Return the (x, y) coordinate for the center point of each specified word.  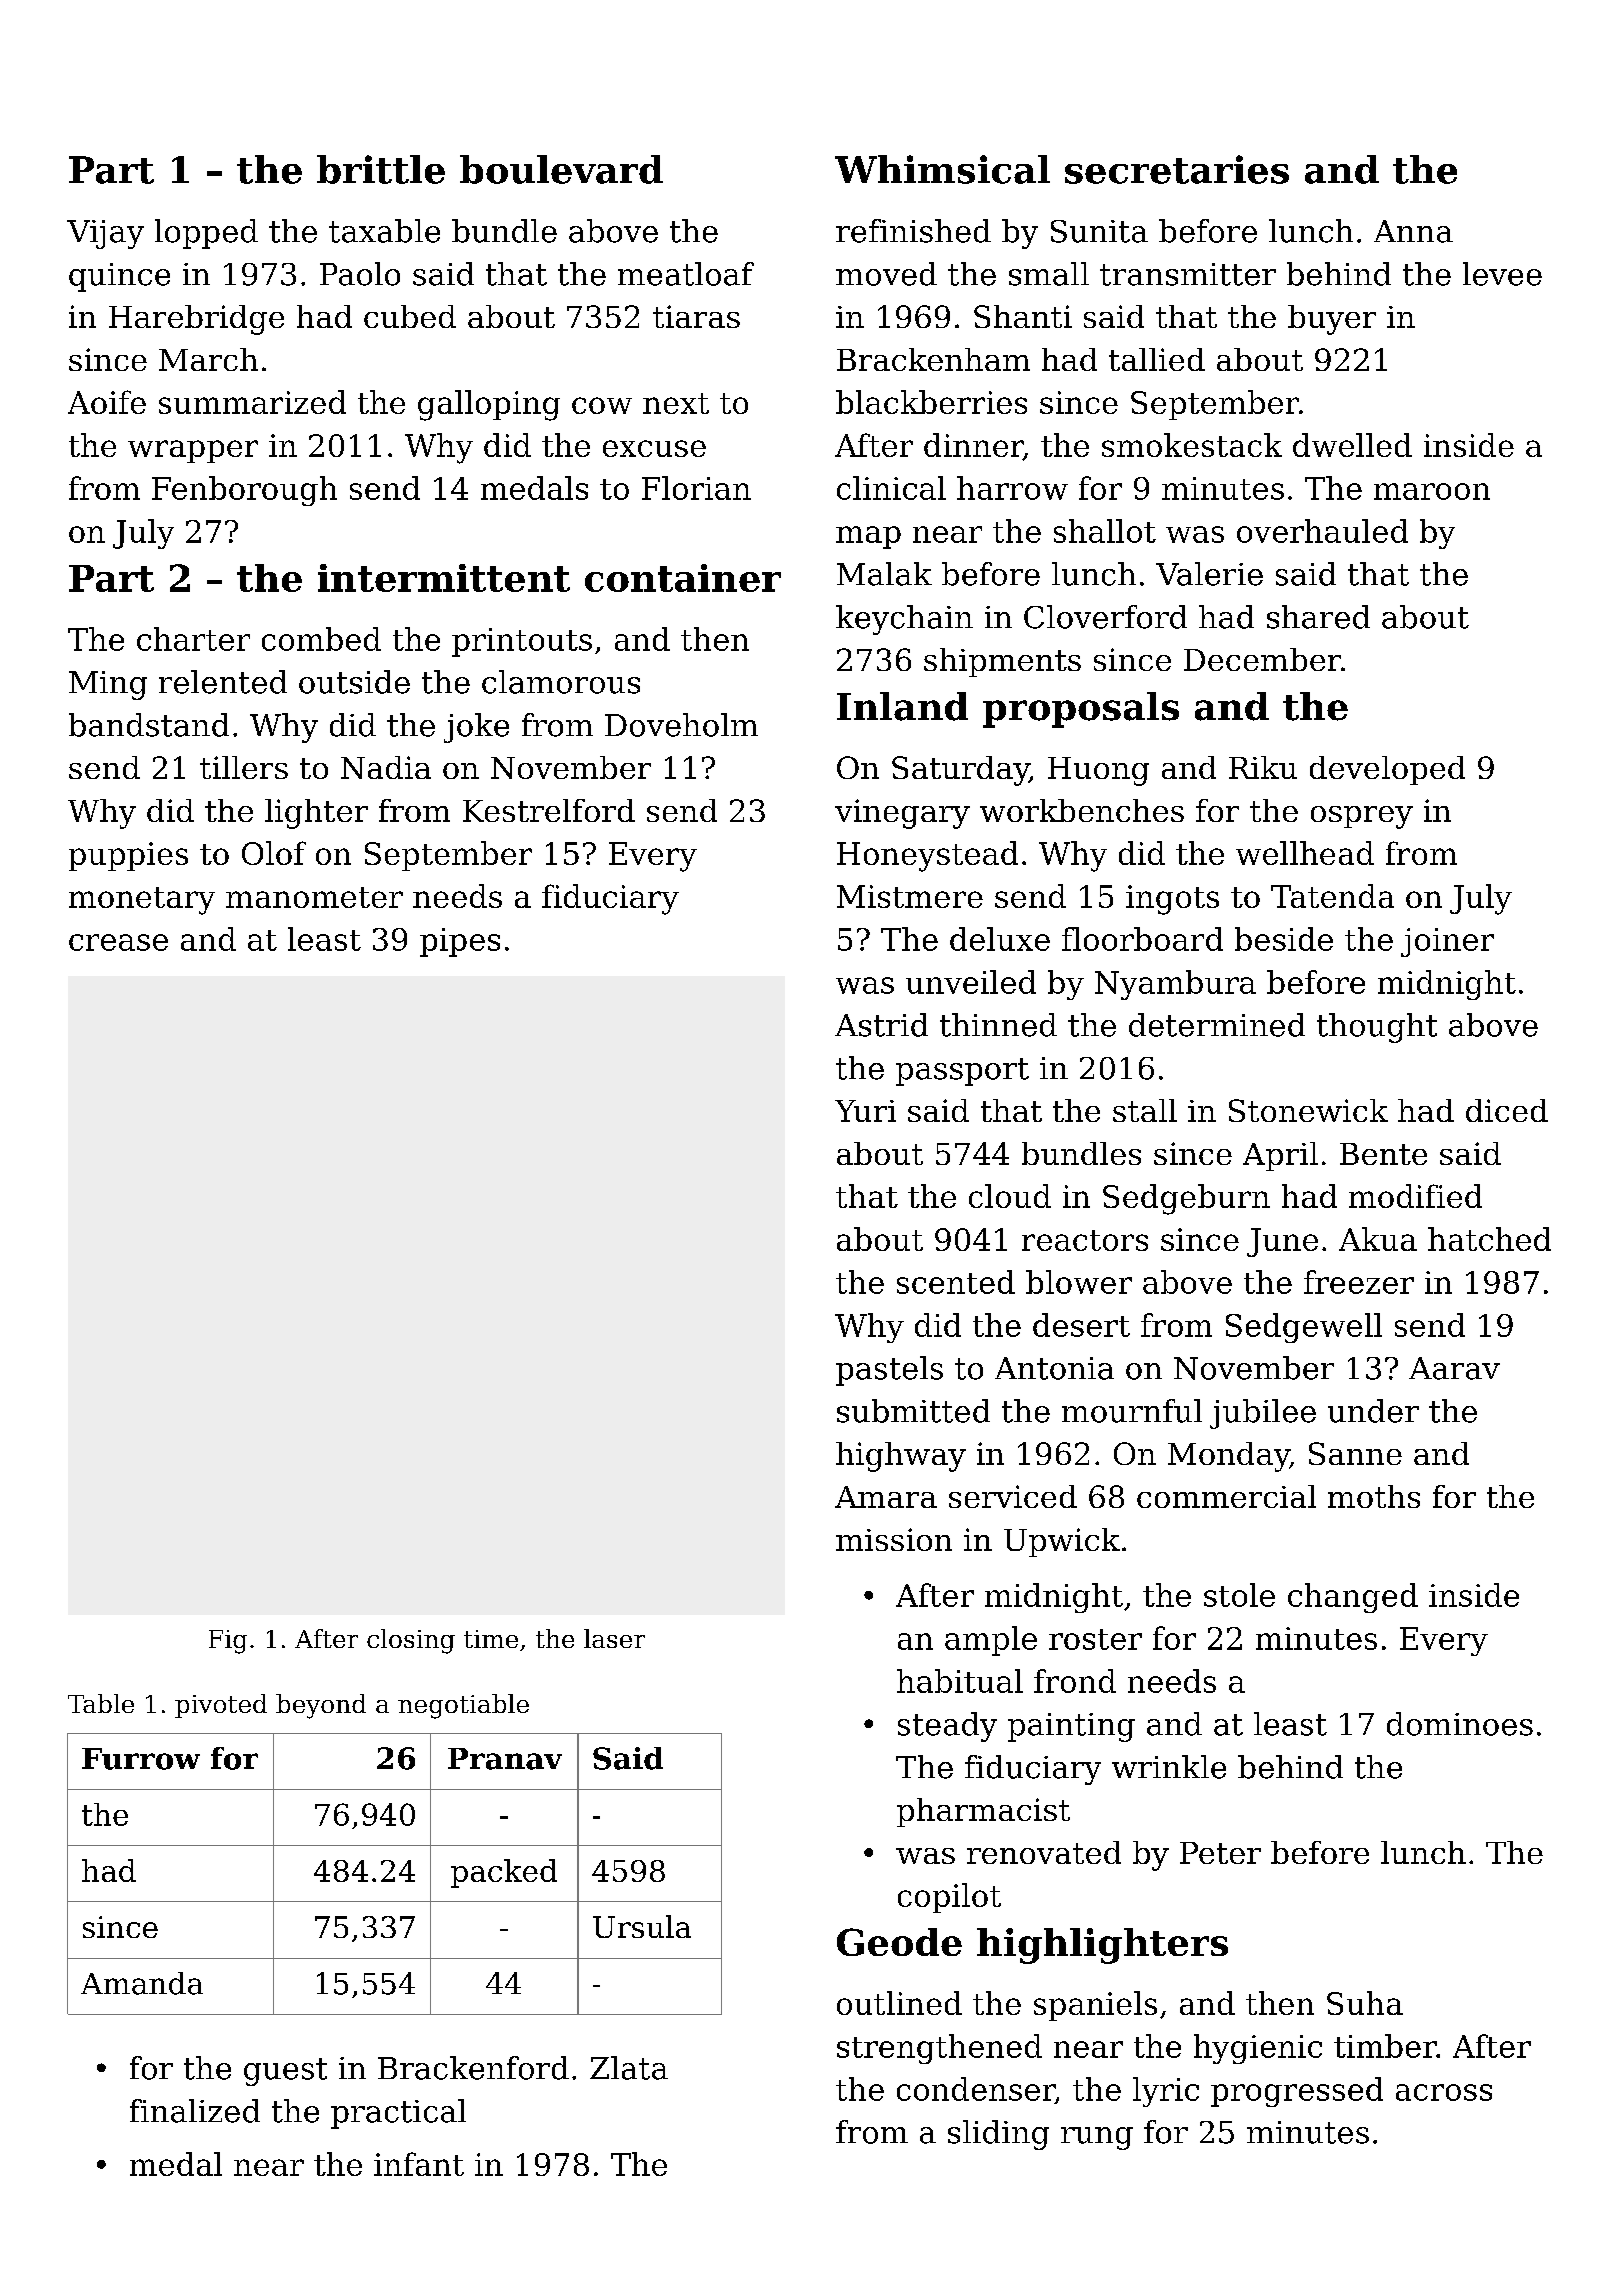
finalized (195, 2111)
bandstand (149, 725)
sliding (998, 2135)
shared (1318, 617)
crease (118, 942)
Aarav (1454, 1368)
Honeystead (927, 856)
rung (1097, 2138)
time (491, 1639)
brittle (381, 169)
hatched (1489, 1239)
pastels (889, 1371)
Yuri (865, 1111)
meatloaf (686, 274)
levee (1502, 274)
